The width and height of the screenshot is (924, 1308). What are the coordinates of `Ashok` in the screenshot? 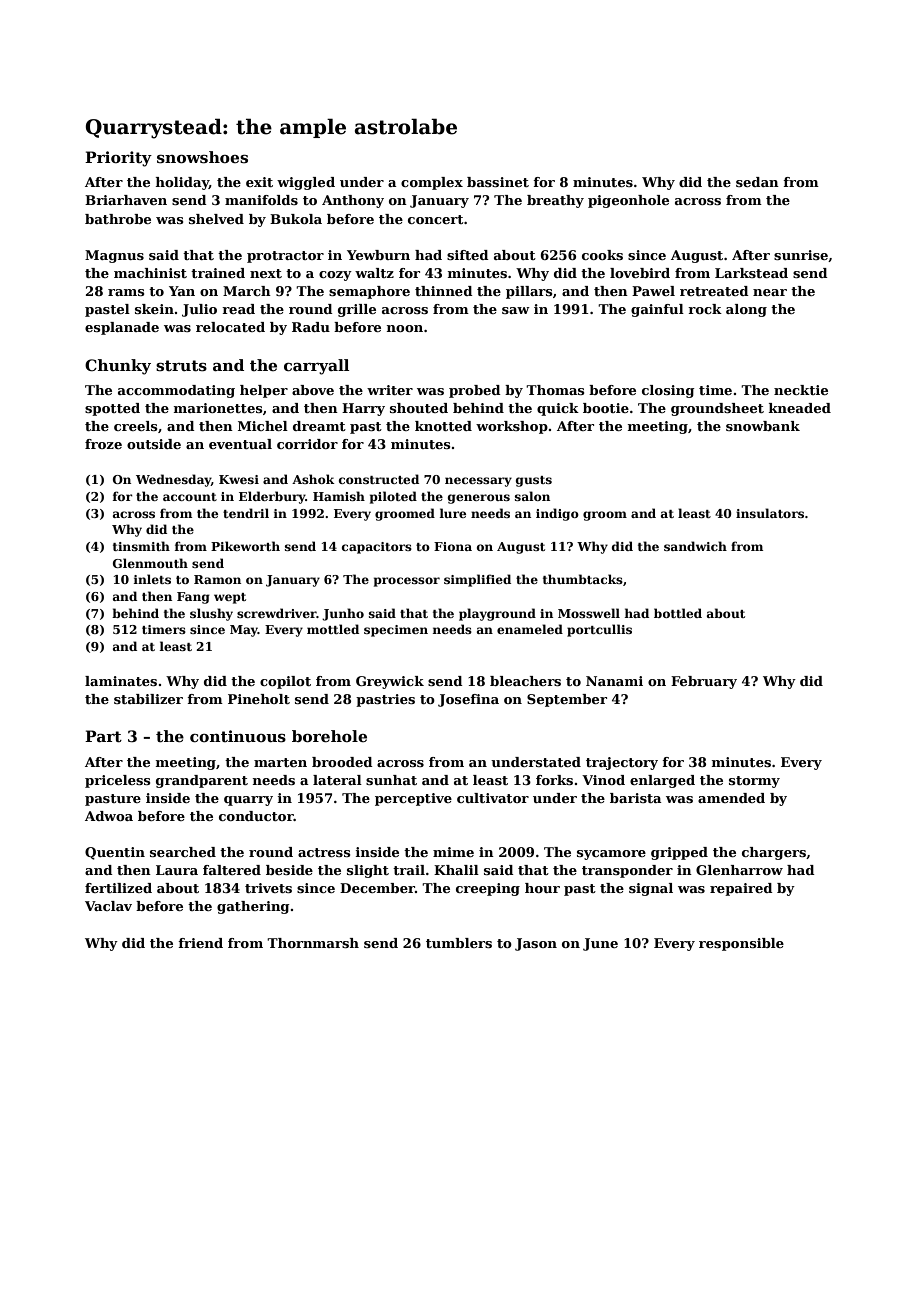 It's located at (313, 479).
